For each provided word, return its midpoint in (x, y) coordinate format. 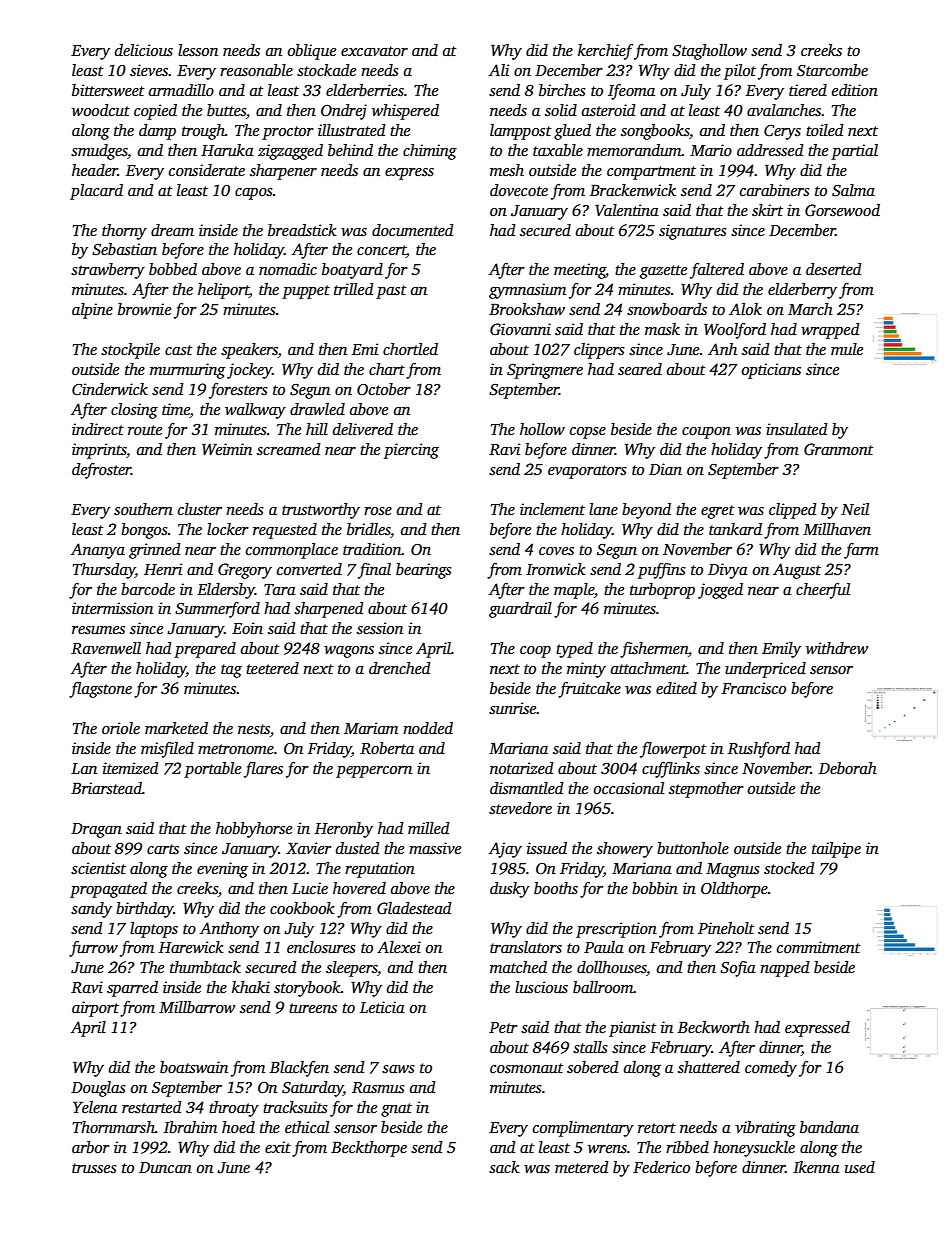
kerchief (605, 52)
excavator (374, 51)
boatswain (194, 1067)
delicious (144, 50)
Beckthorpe (369, 1149)
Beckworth (714, 1027)
